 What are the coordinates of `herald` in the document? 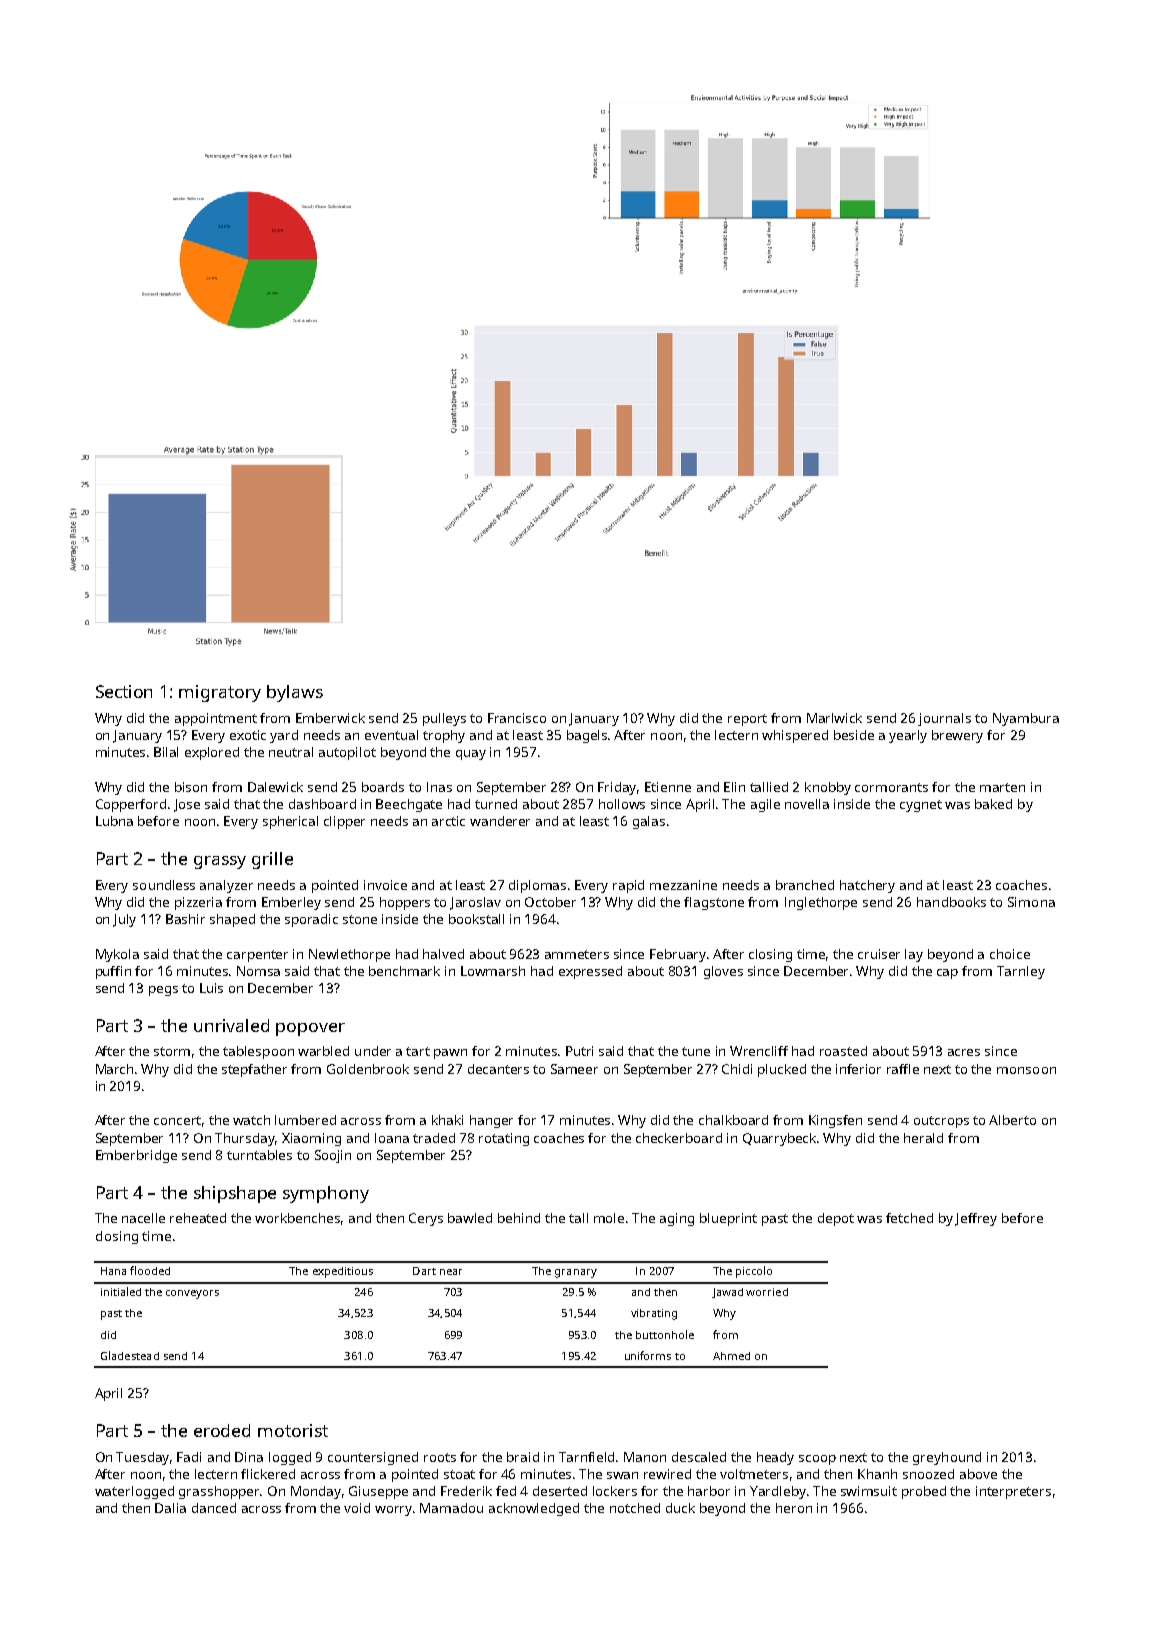 It's located at (923, 1138).
